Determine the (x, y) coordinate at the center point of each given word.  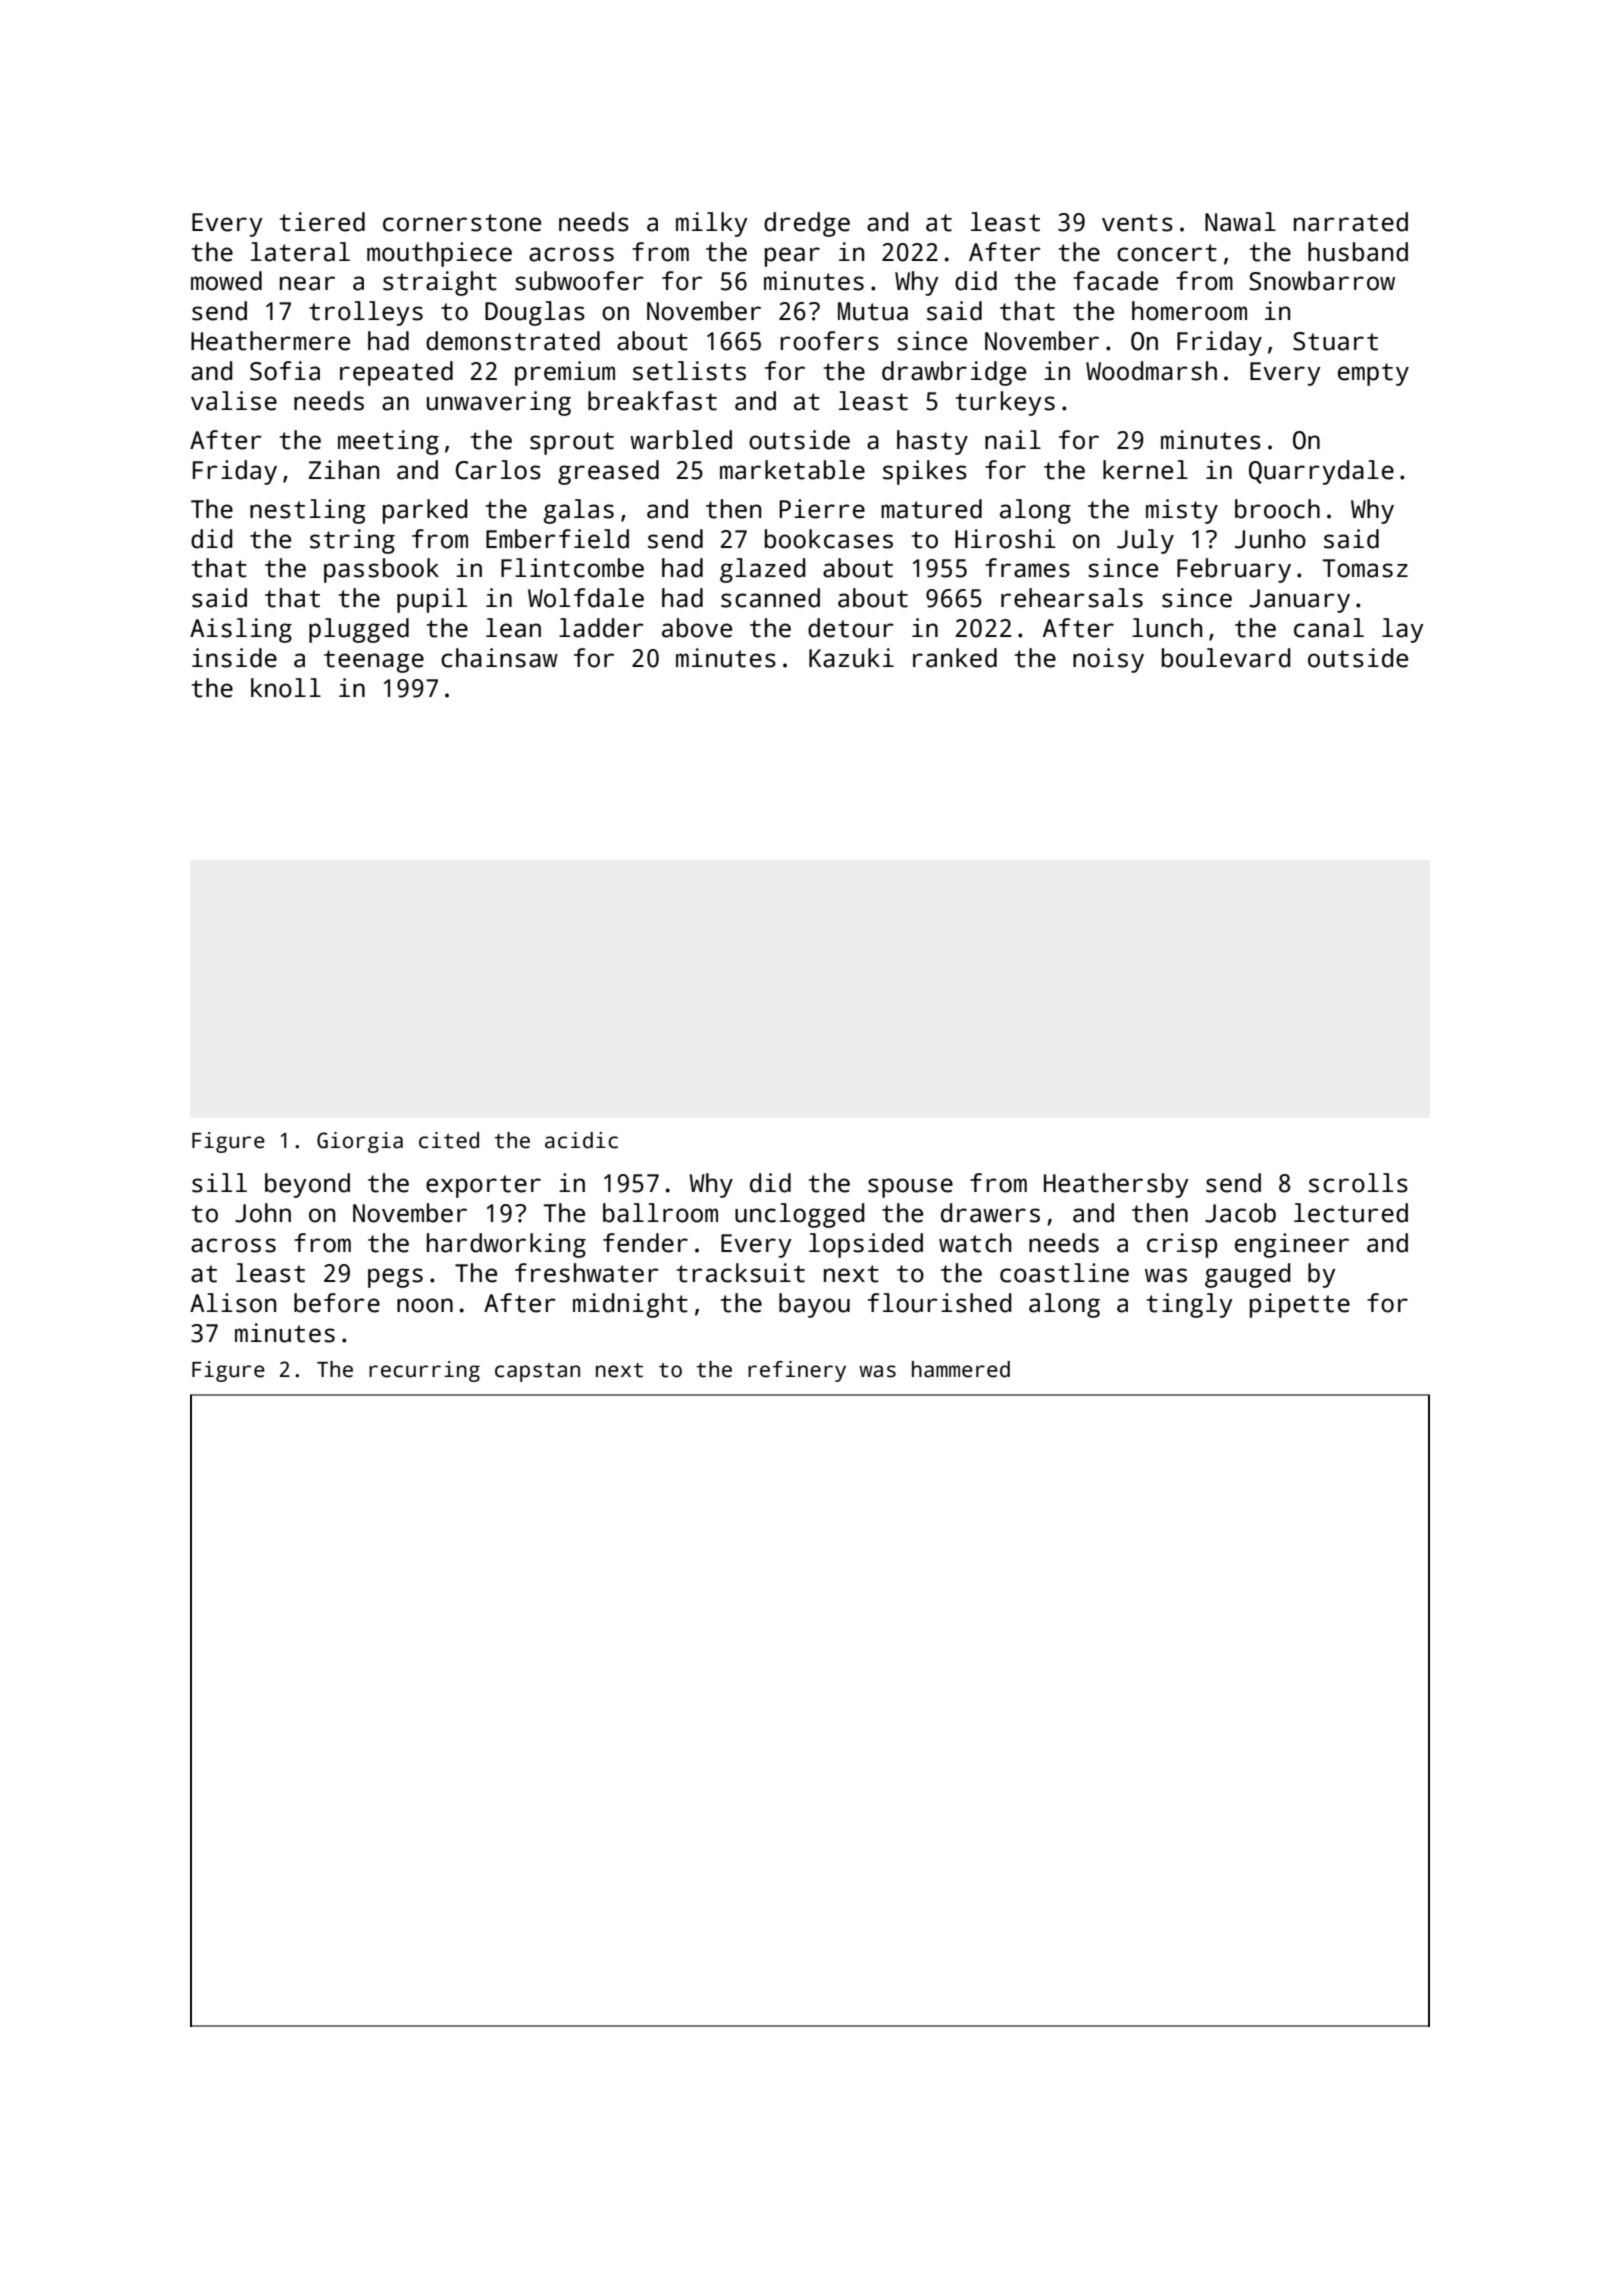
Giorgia (360, 1142)
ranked (955, 658)
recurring (424, 1371)
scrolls (1358, 1183)
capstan (537, 1372)
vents (1137, 223)
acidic (581, 1140)
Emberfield (557, 539)
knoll (286, 688)
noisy (1108, 660)
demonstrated (513, 341)
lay (1403, 630)
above (697, 628)
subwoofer (579, 281)
